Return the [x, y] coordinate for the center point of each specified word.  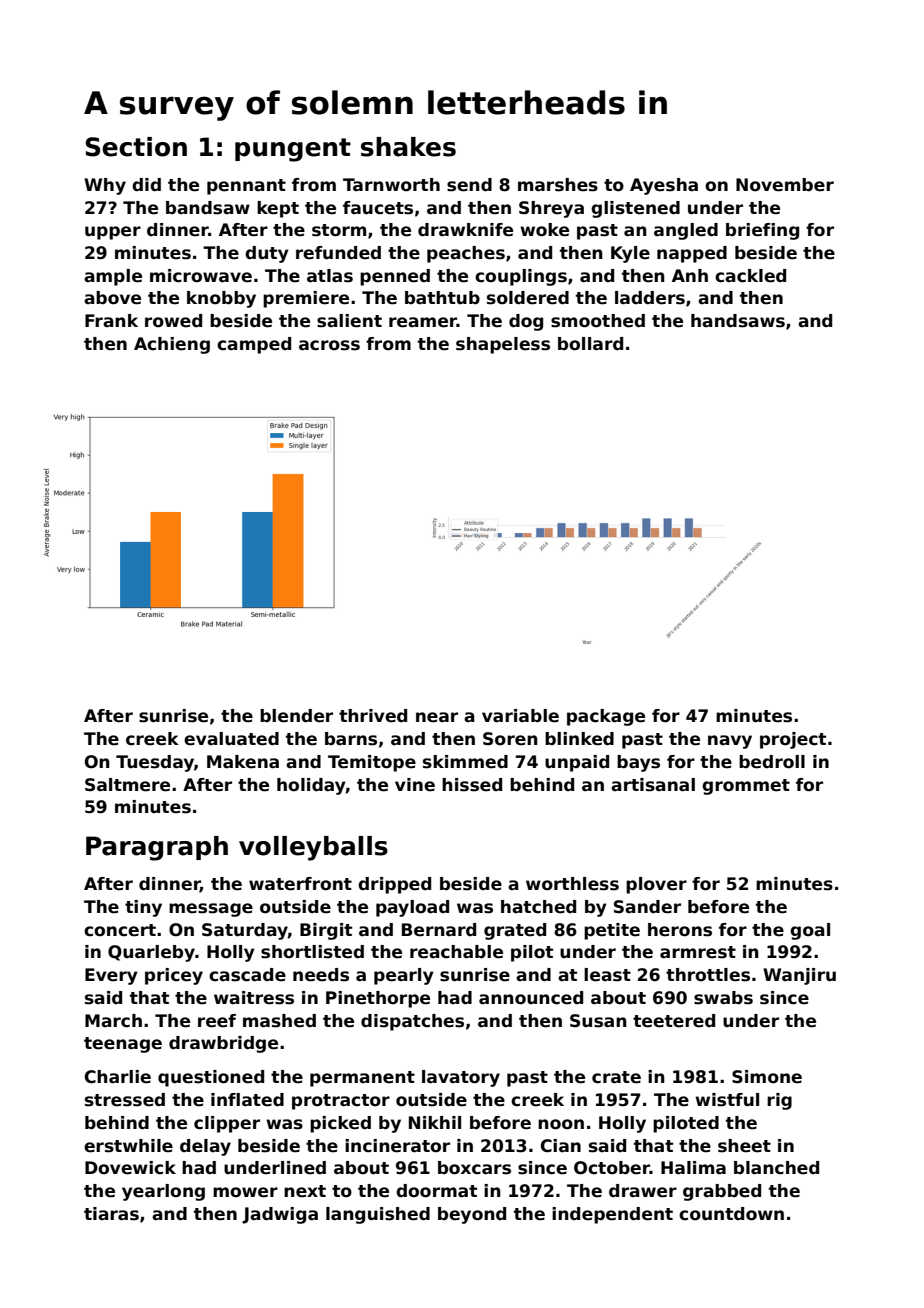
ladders [650, 298]
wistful [727, 1100]
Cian [561, 1146]
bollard [590, 344]
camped [254, 345]
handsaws [738, 321]
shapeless [503, 345]
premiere [306, 299]
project [793, 740]
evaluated [231, 739]
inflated [247, 1100]
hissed [472, 785]
